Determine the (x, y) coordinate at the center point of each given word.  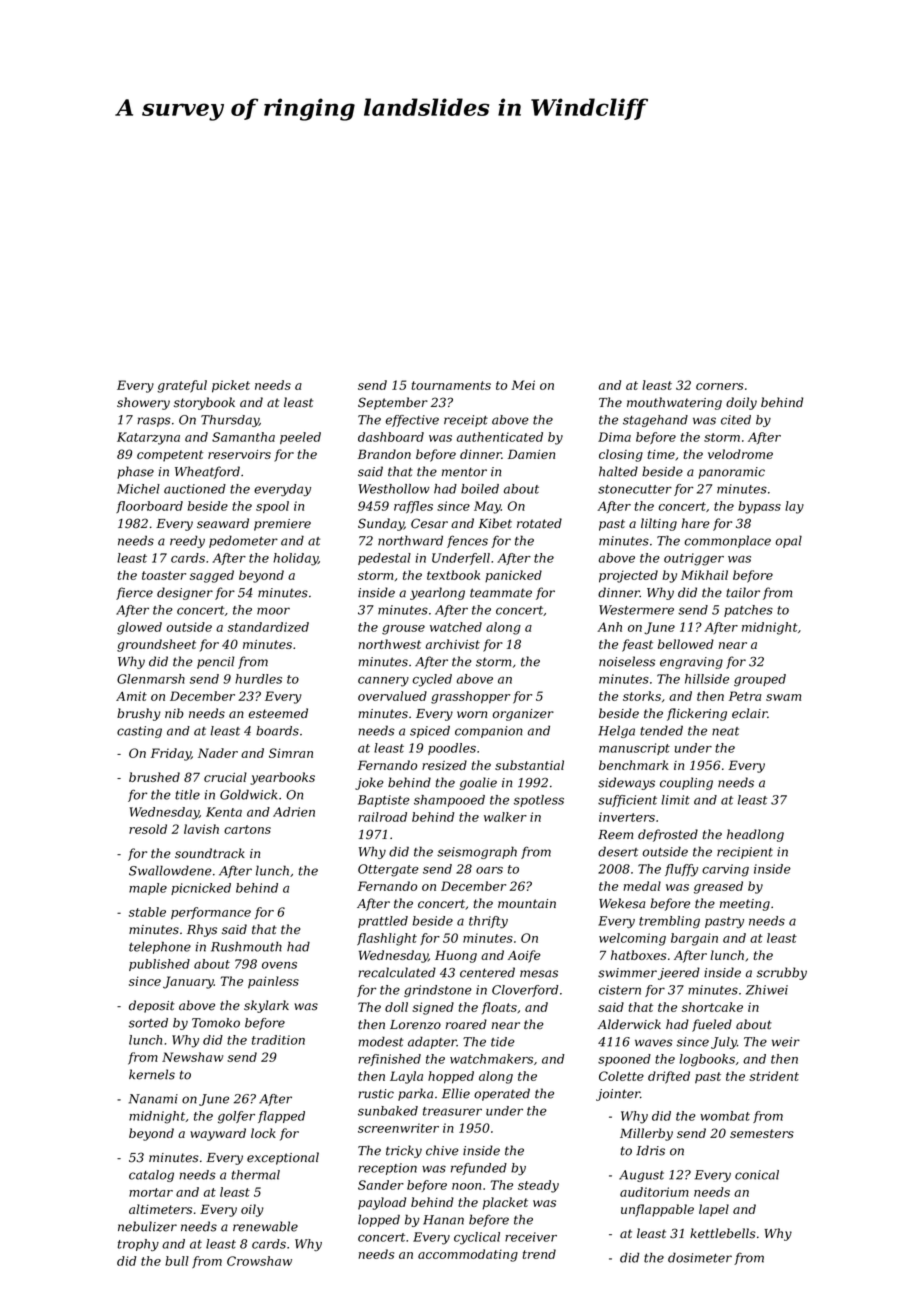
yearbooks (282, 778)
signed (433, 1008)
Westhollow (394, 489)
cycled (432, 680)
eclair (749, 713)
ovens (279, 965)
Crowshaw (259, 1261)
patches (748, 611)
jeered (679, 973)
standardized (268, 627)
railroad (383, 817)
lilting (659, 524)
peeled (300, 438)
